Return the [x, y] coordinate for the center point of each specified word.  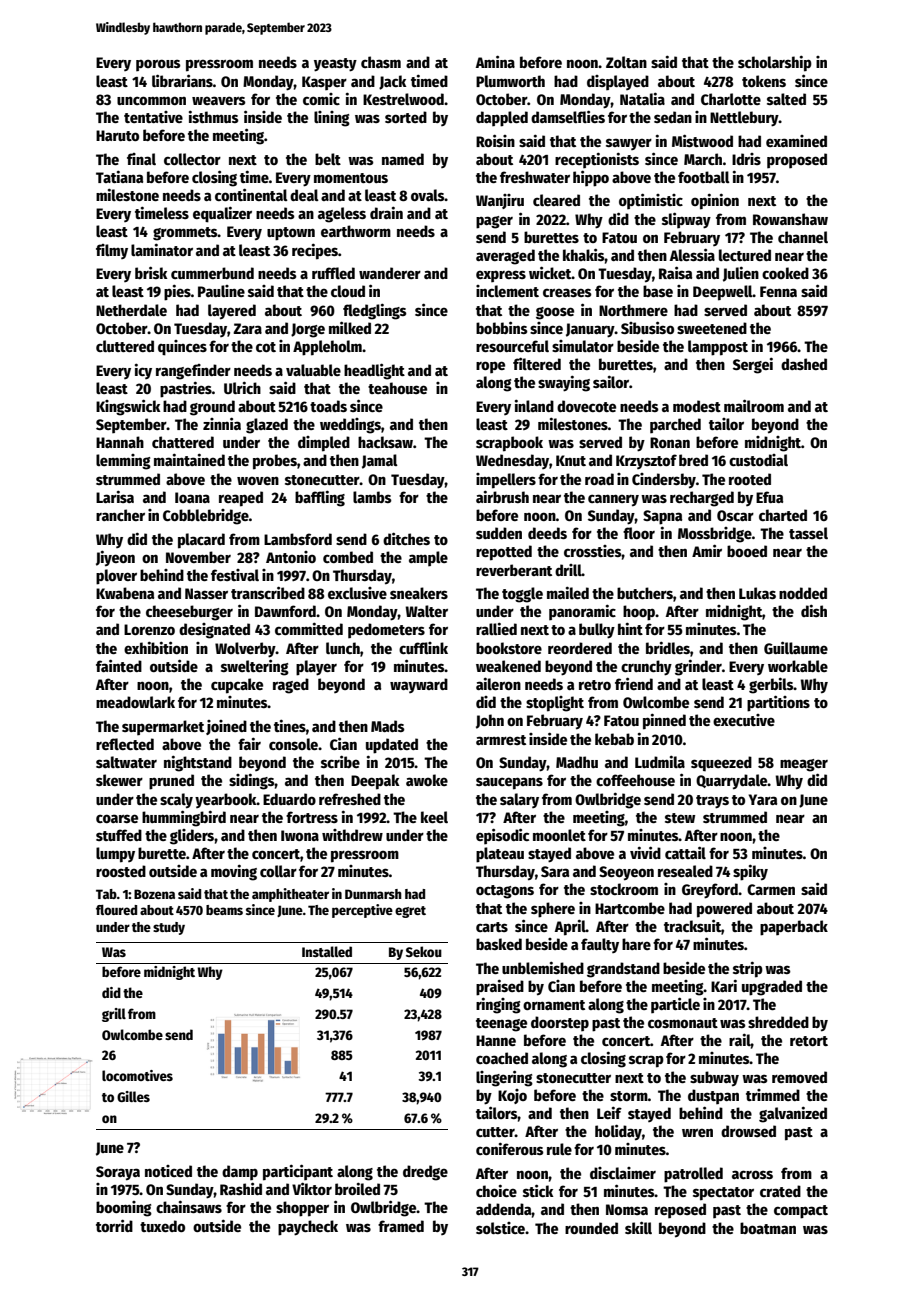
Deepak [375, 782]
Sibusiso [647, 327]
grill [114, 1015]
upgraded [772, 988]
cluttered [125, 346]
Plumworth [510, 81]
